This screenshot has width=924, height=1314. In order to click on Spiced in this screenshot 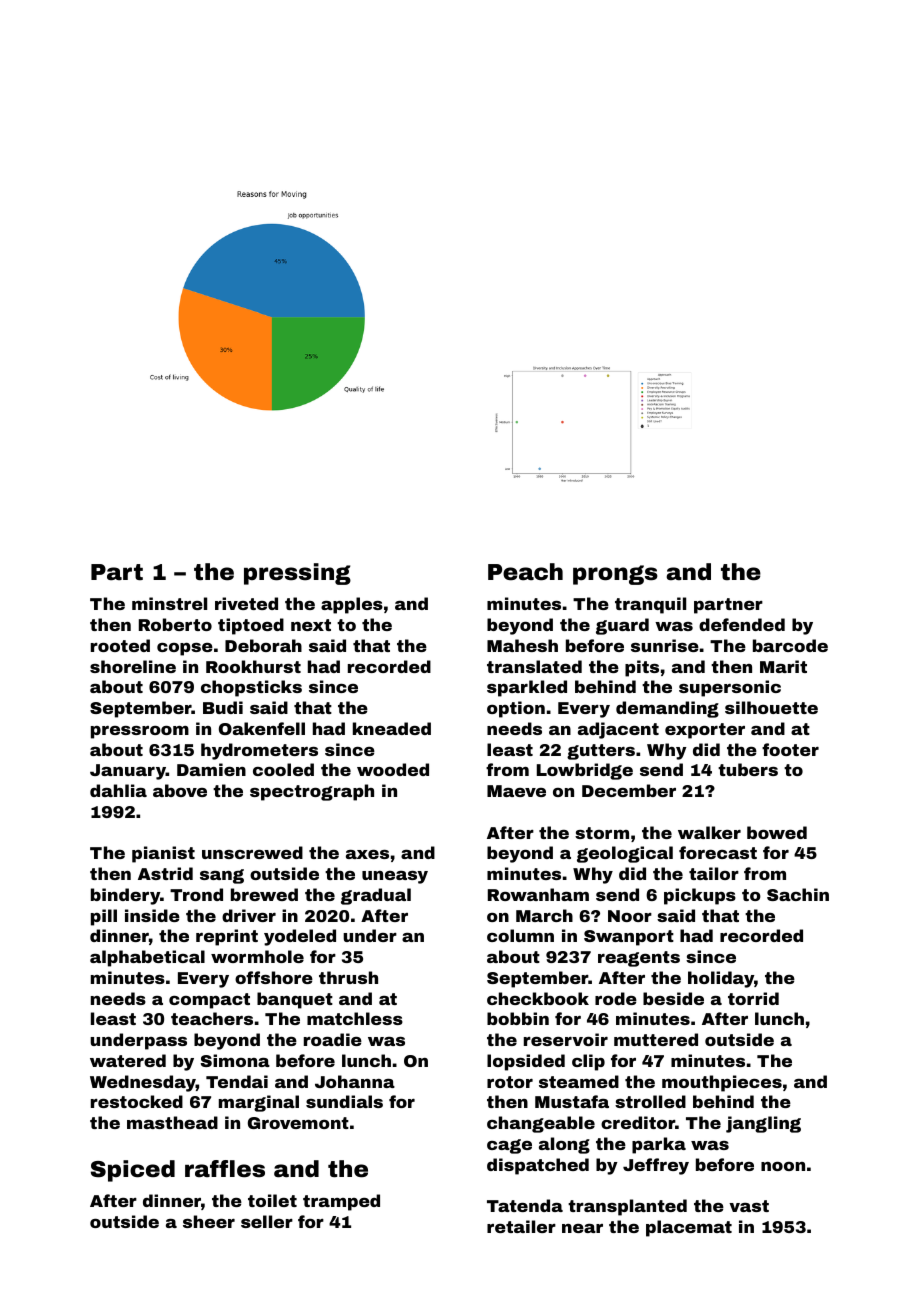, I will do `click(133, 1171)`.
